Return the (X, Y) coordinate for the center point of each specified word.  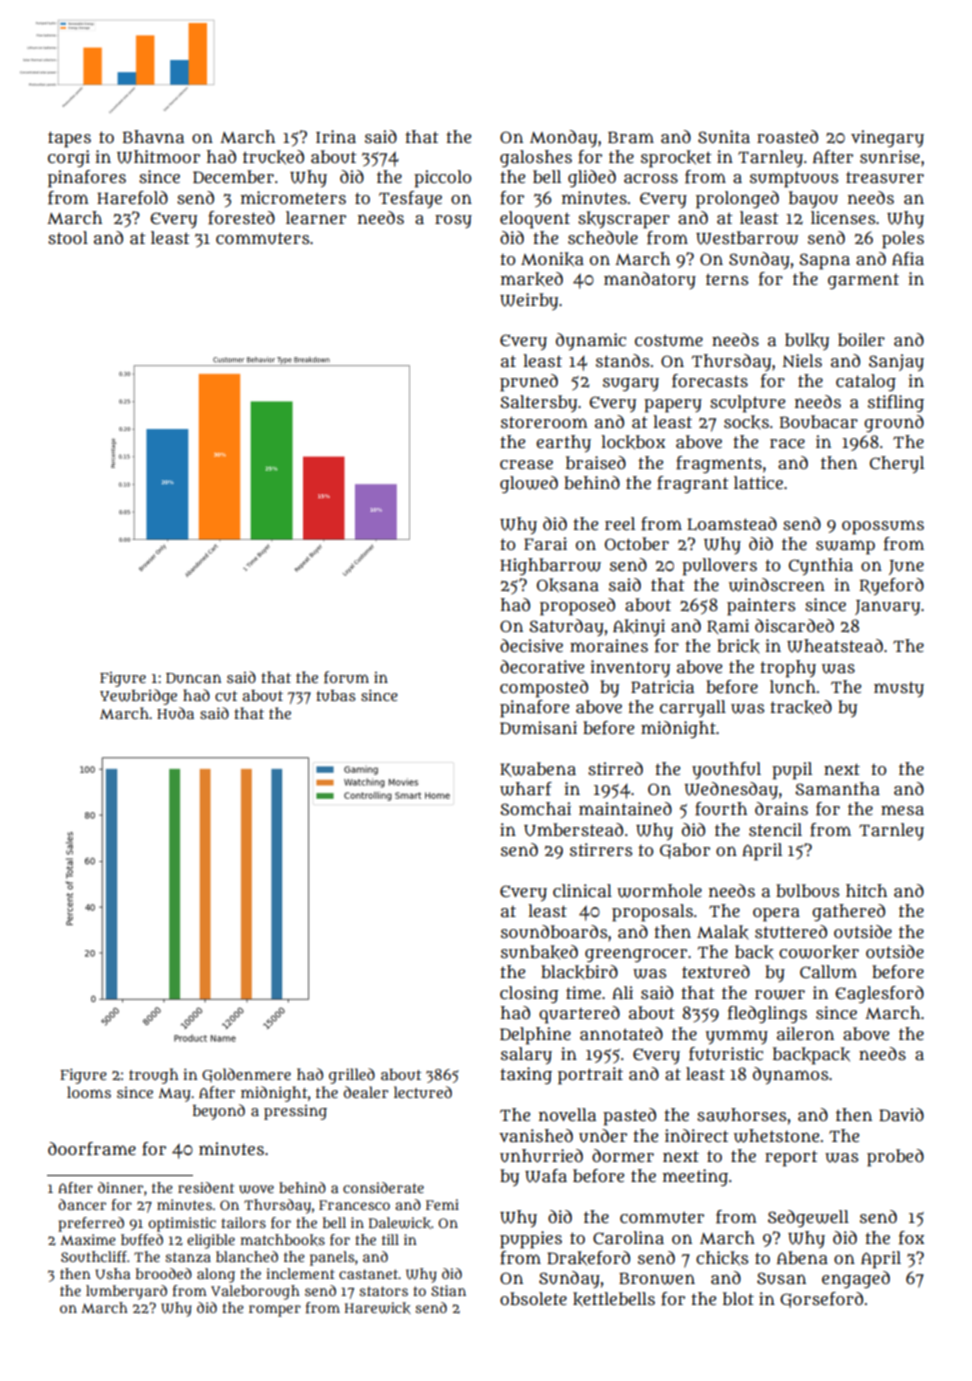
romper (275, 1311)
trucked (273, 157)
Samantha (837, 789)
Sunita (724, 137)
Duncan (193, 678)
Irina (336, 136)
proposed (577, 607)
